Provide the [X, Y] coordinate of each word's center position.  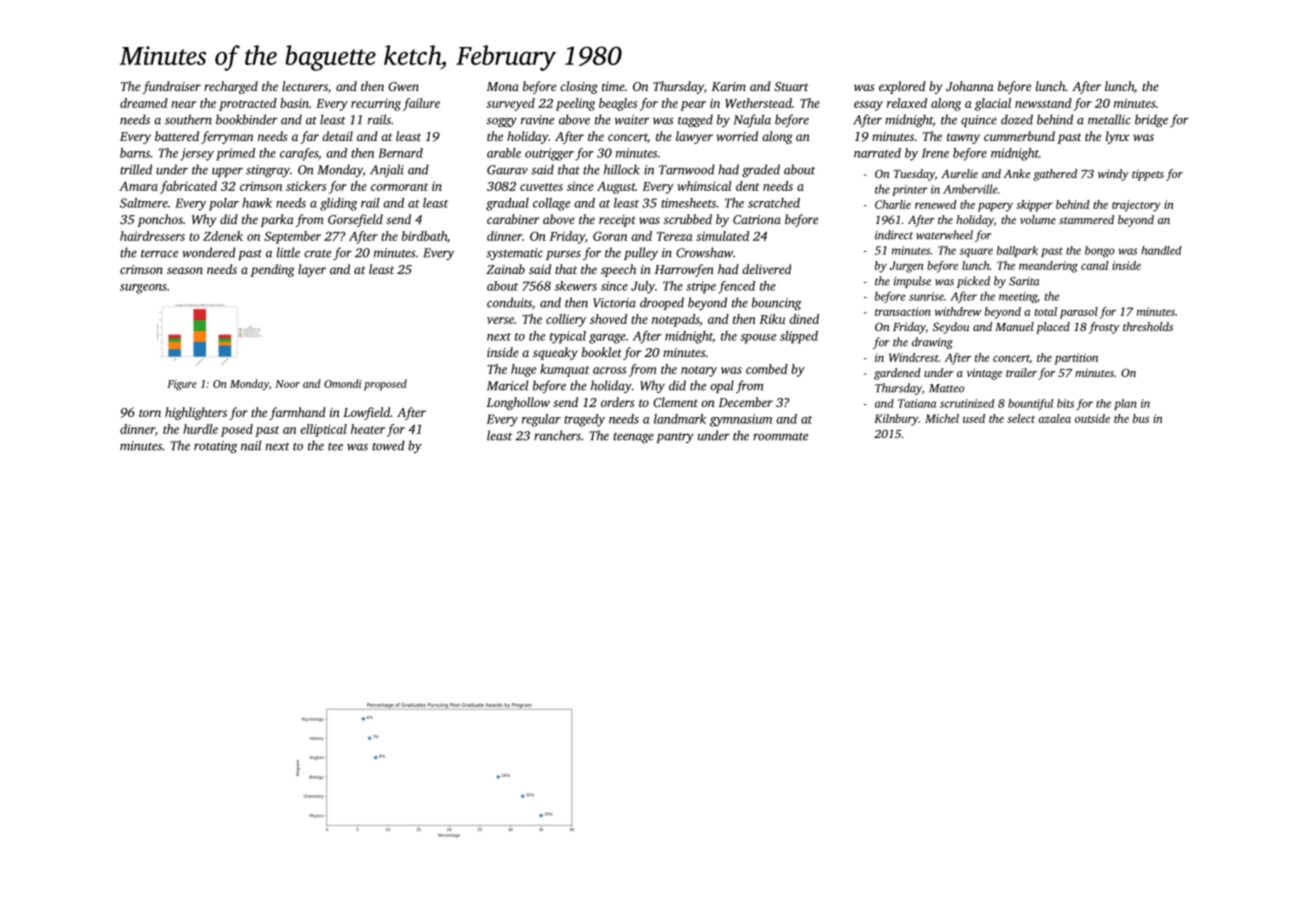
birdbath [424, 236]
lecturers [305, 86]
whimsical [704, 186]
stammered [1086, 219]
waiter [632, 120]
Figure [182, 385]
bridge [1151, 120]
